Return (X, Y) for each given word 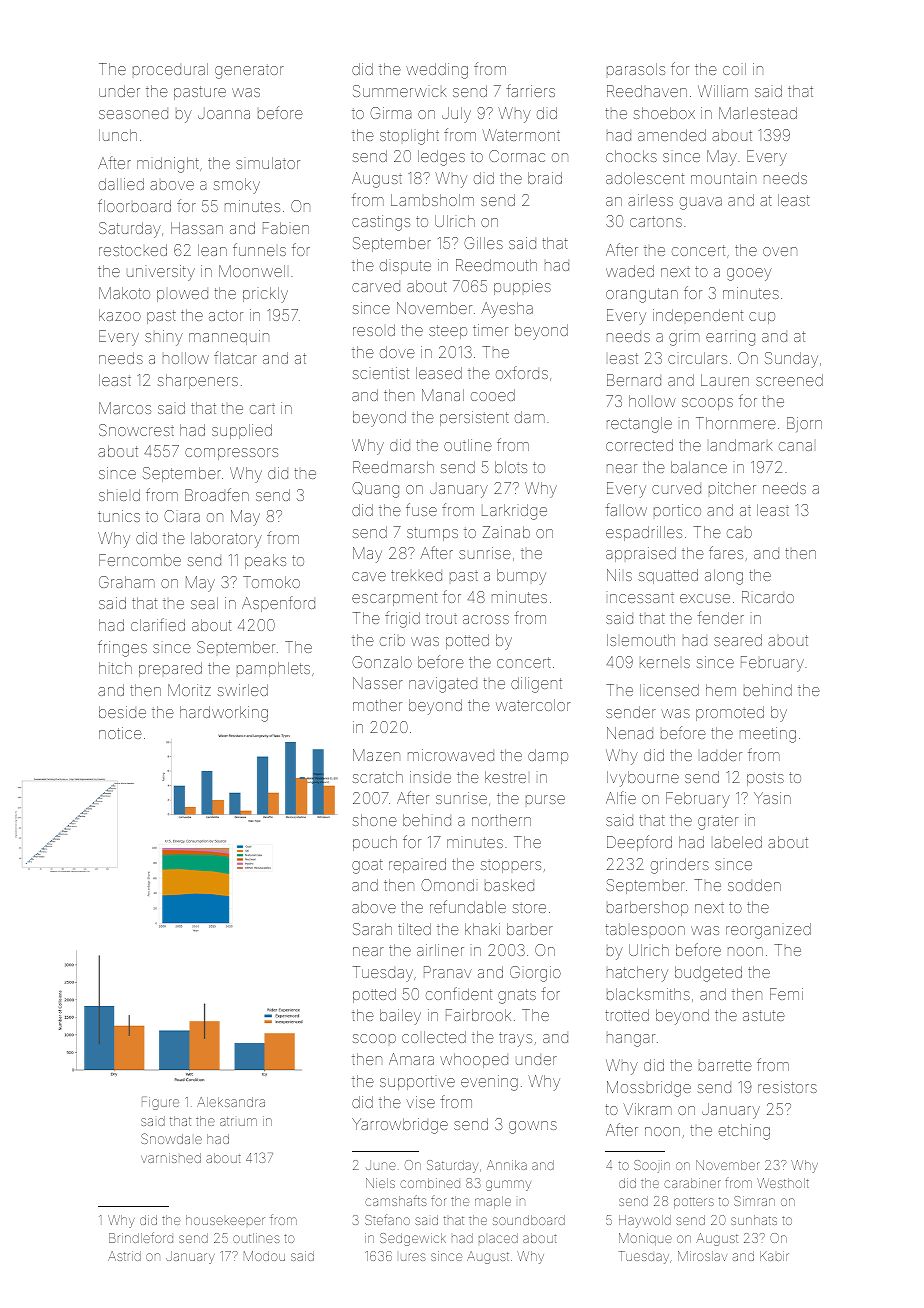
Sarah (372, 929)
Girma (390, 113)
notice (120, 733)
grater (718, 822)
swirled (243, 690)
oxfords (522, 372)
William (723, 91)
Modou (264, 1256)
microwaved (451, 755)
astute (764, 1015)
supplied (242, 431)
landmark (741, 445)
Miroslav (702, 1256)
